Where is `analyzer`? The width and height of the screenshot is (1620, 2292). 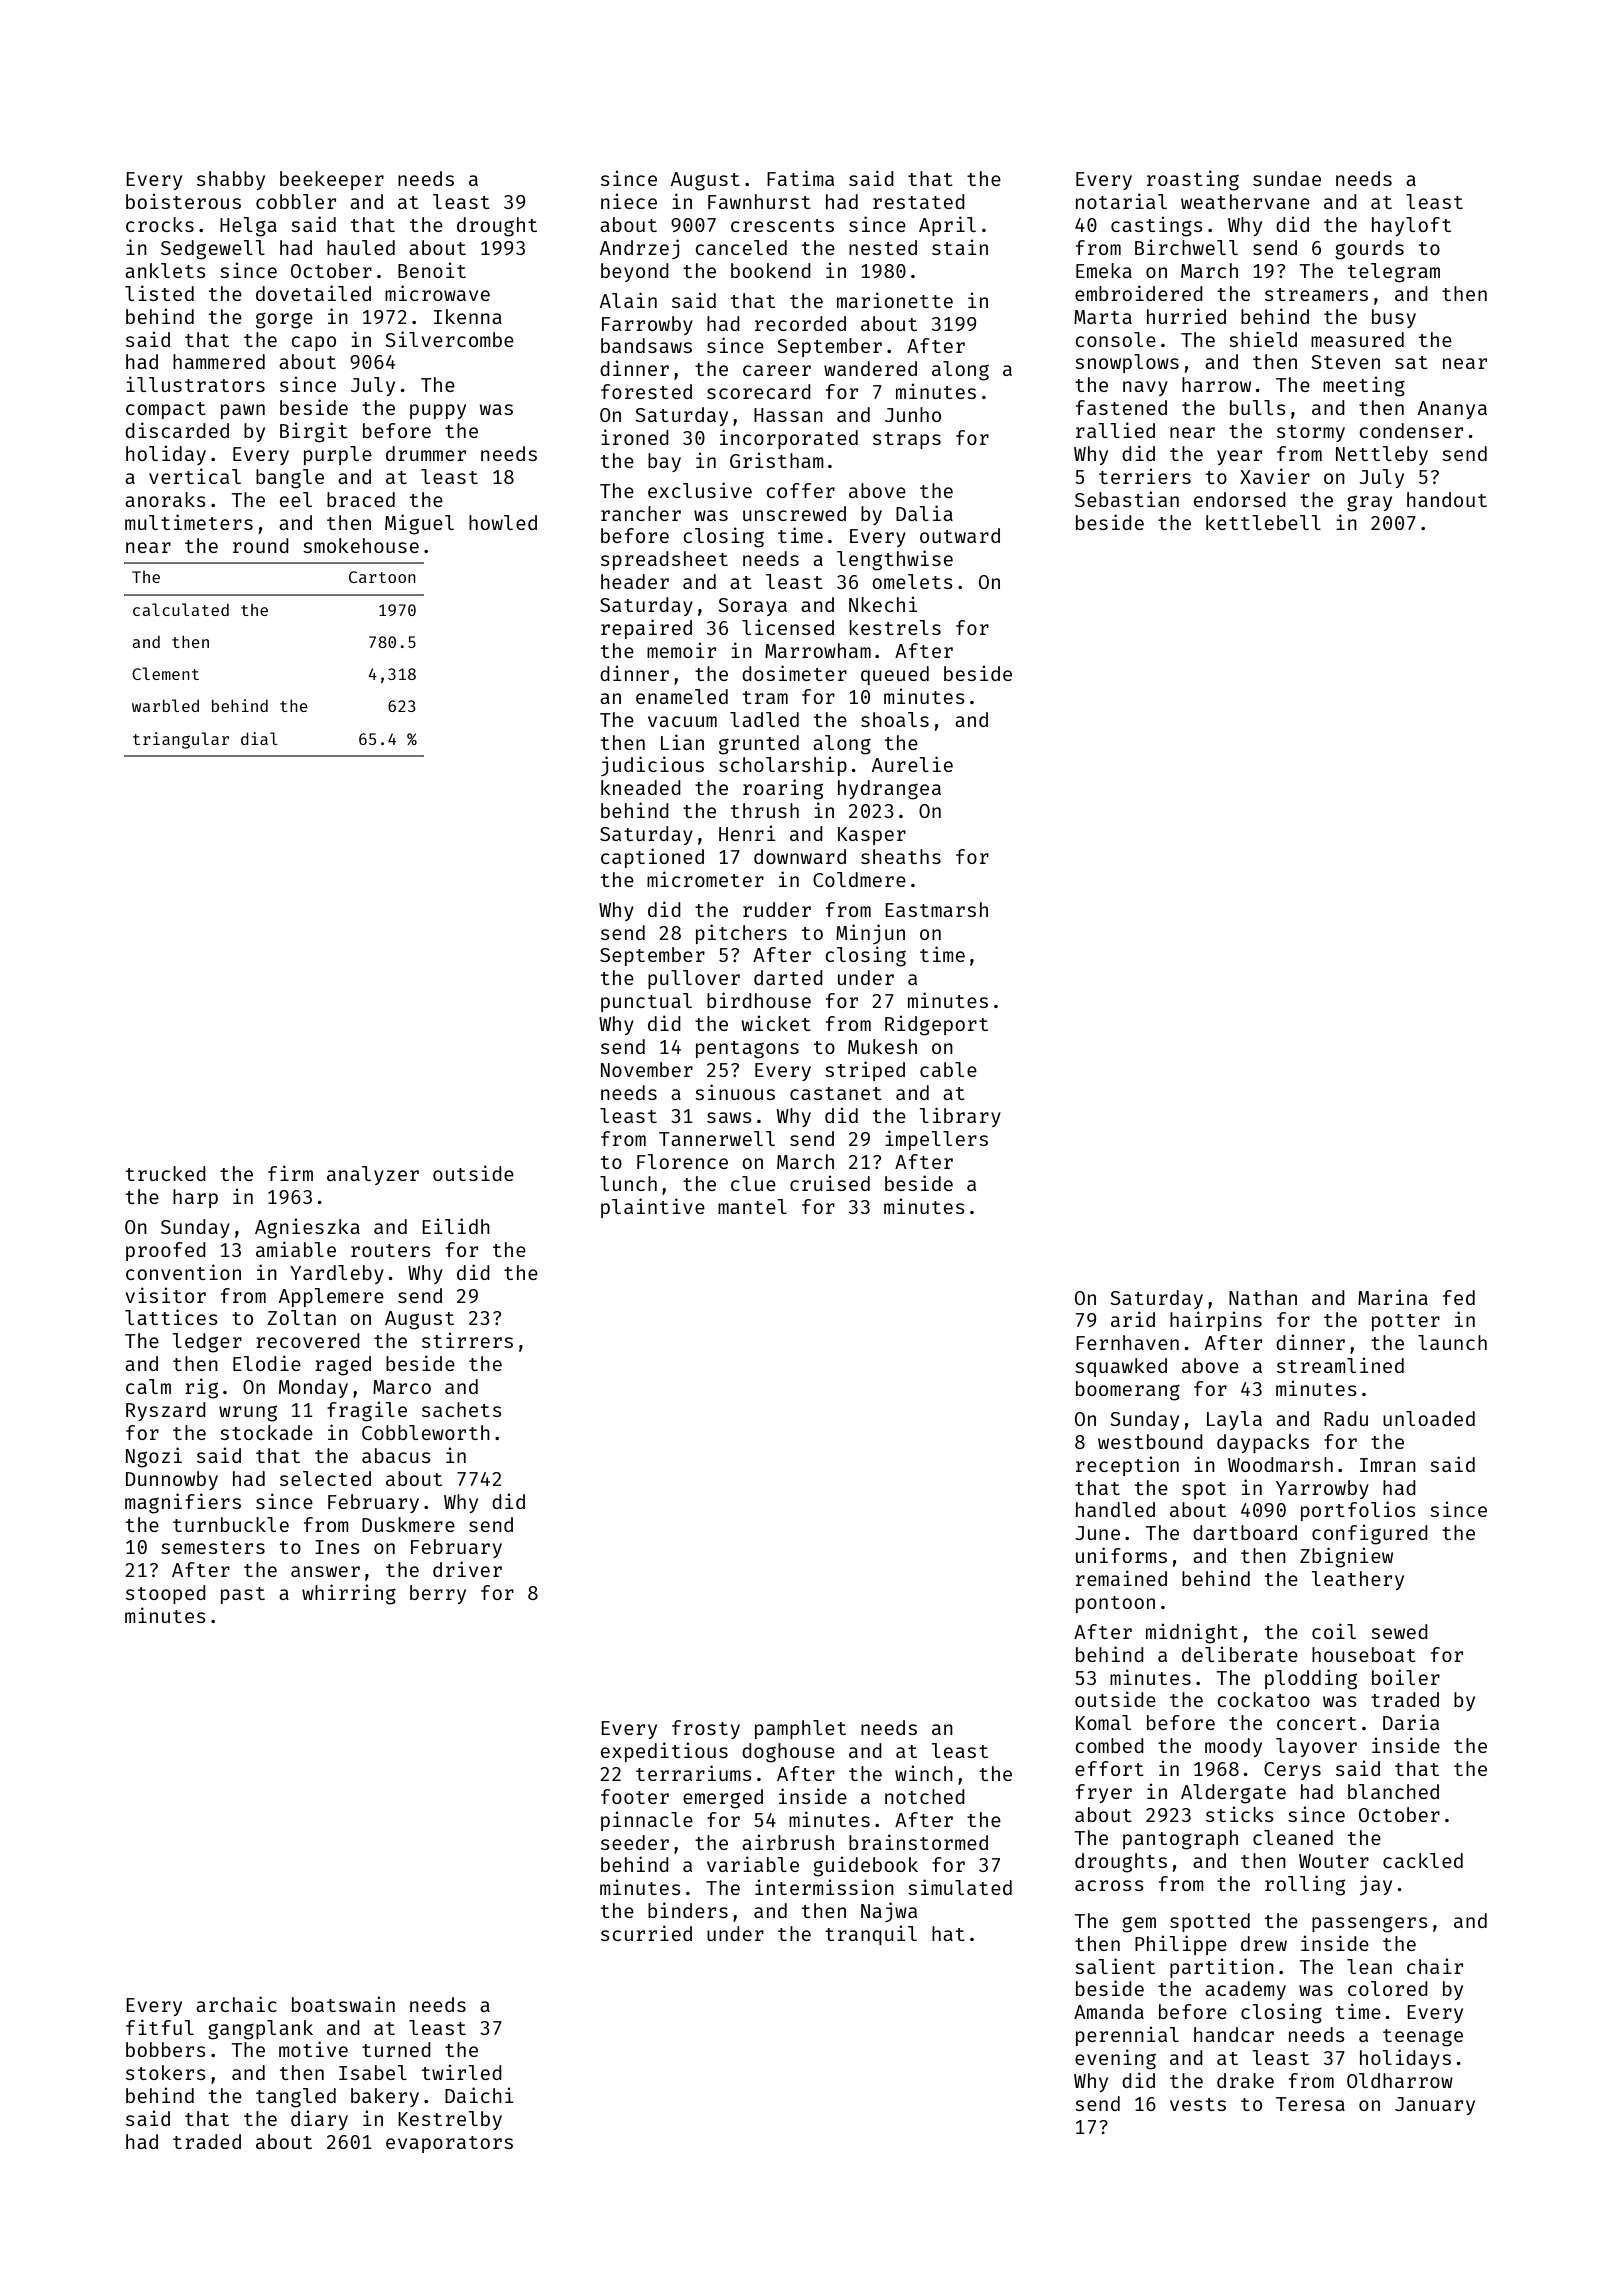 analyzer is located at coordinates (373, 1175).
